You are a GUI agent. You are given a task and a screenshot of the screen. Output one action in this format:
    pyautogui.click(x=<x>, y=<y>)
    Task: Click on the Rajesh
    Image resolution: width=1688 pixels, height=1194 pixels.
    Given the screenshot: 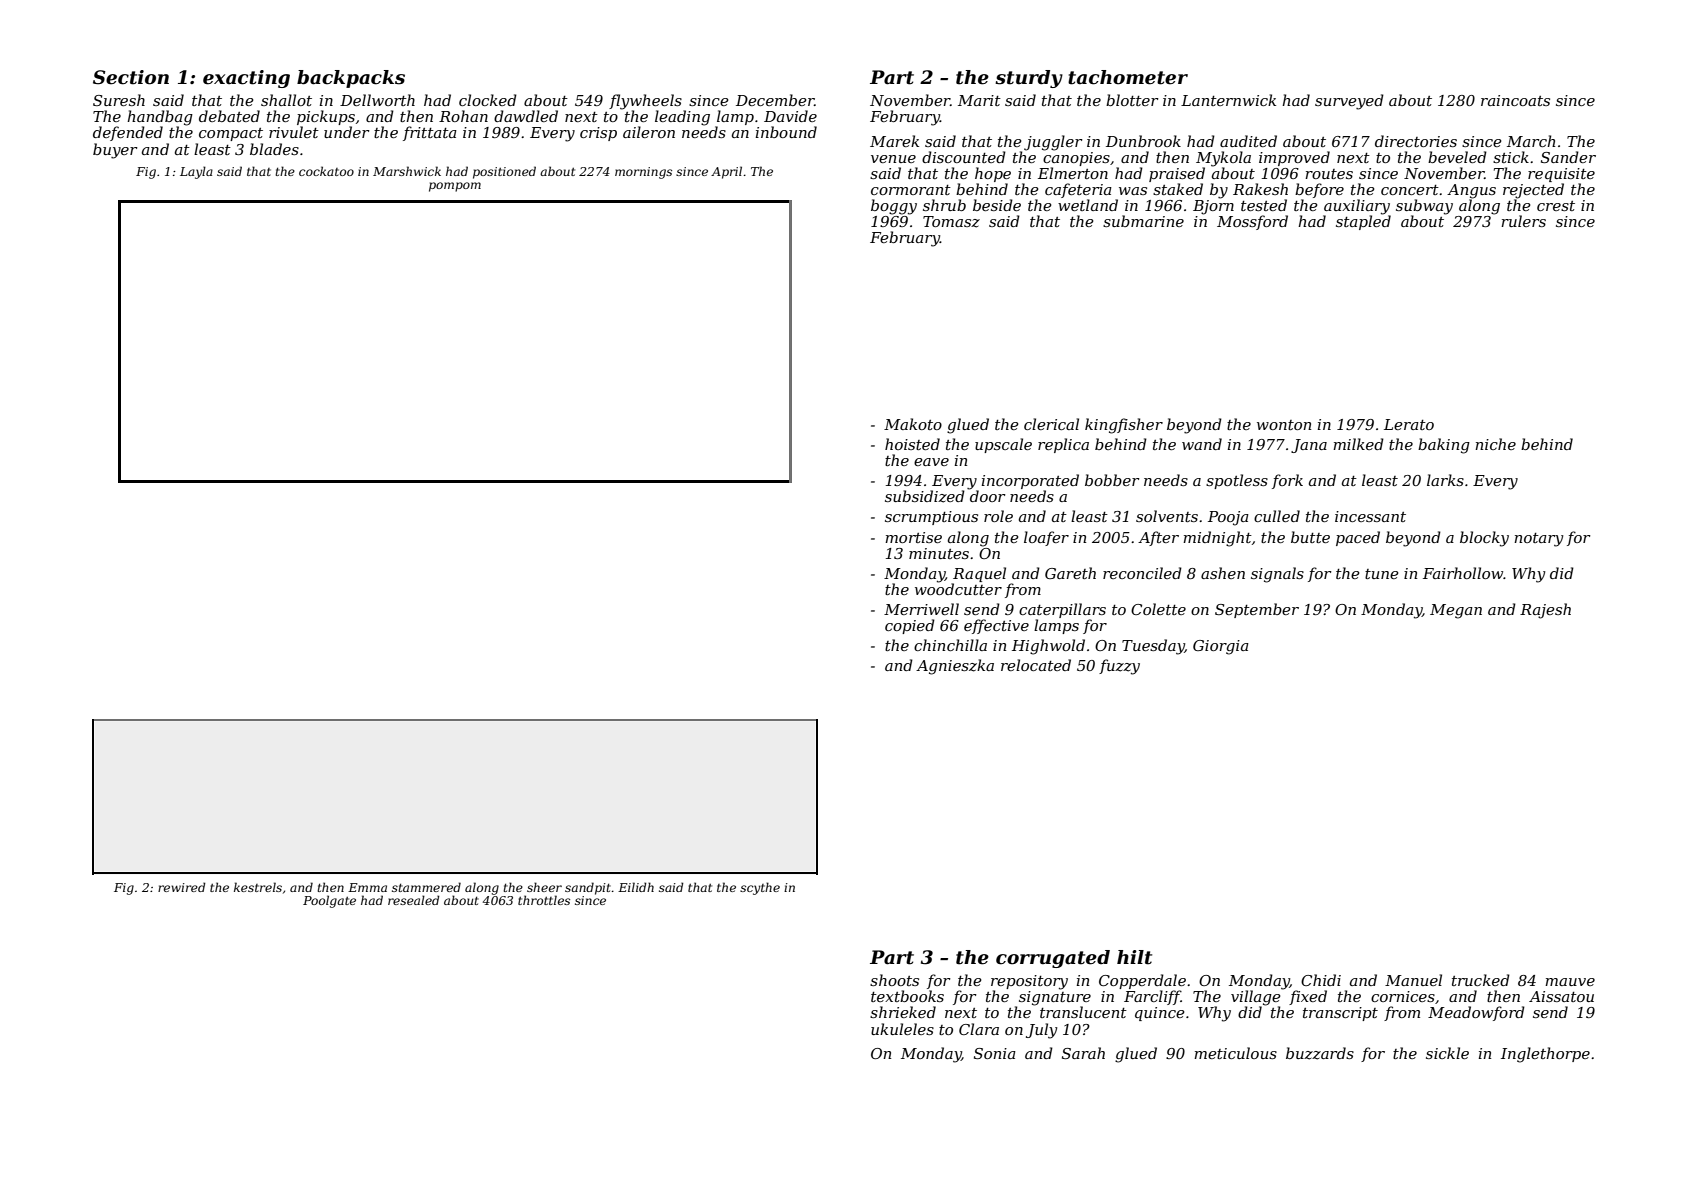 What is the action you would take?
    pyautogui.click(x=1545, y=611)
